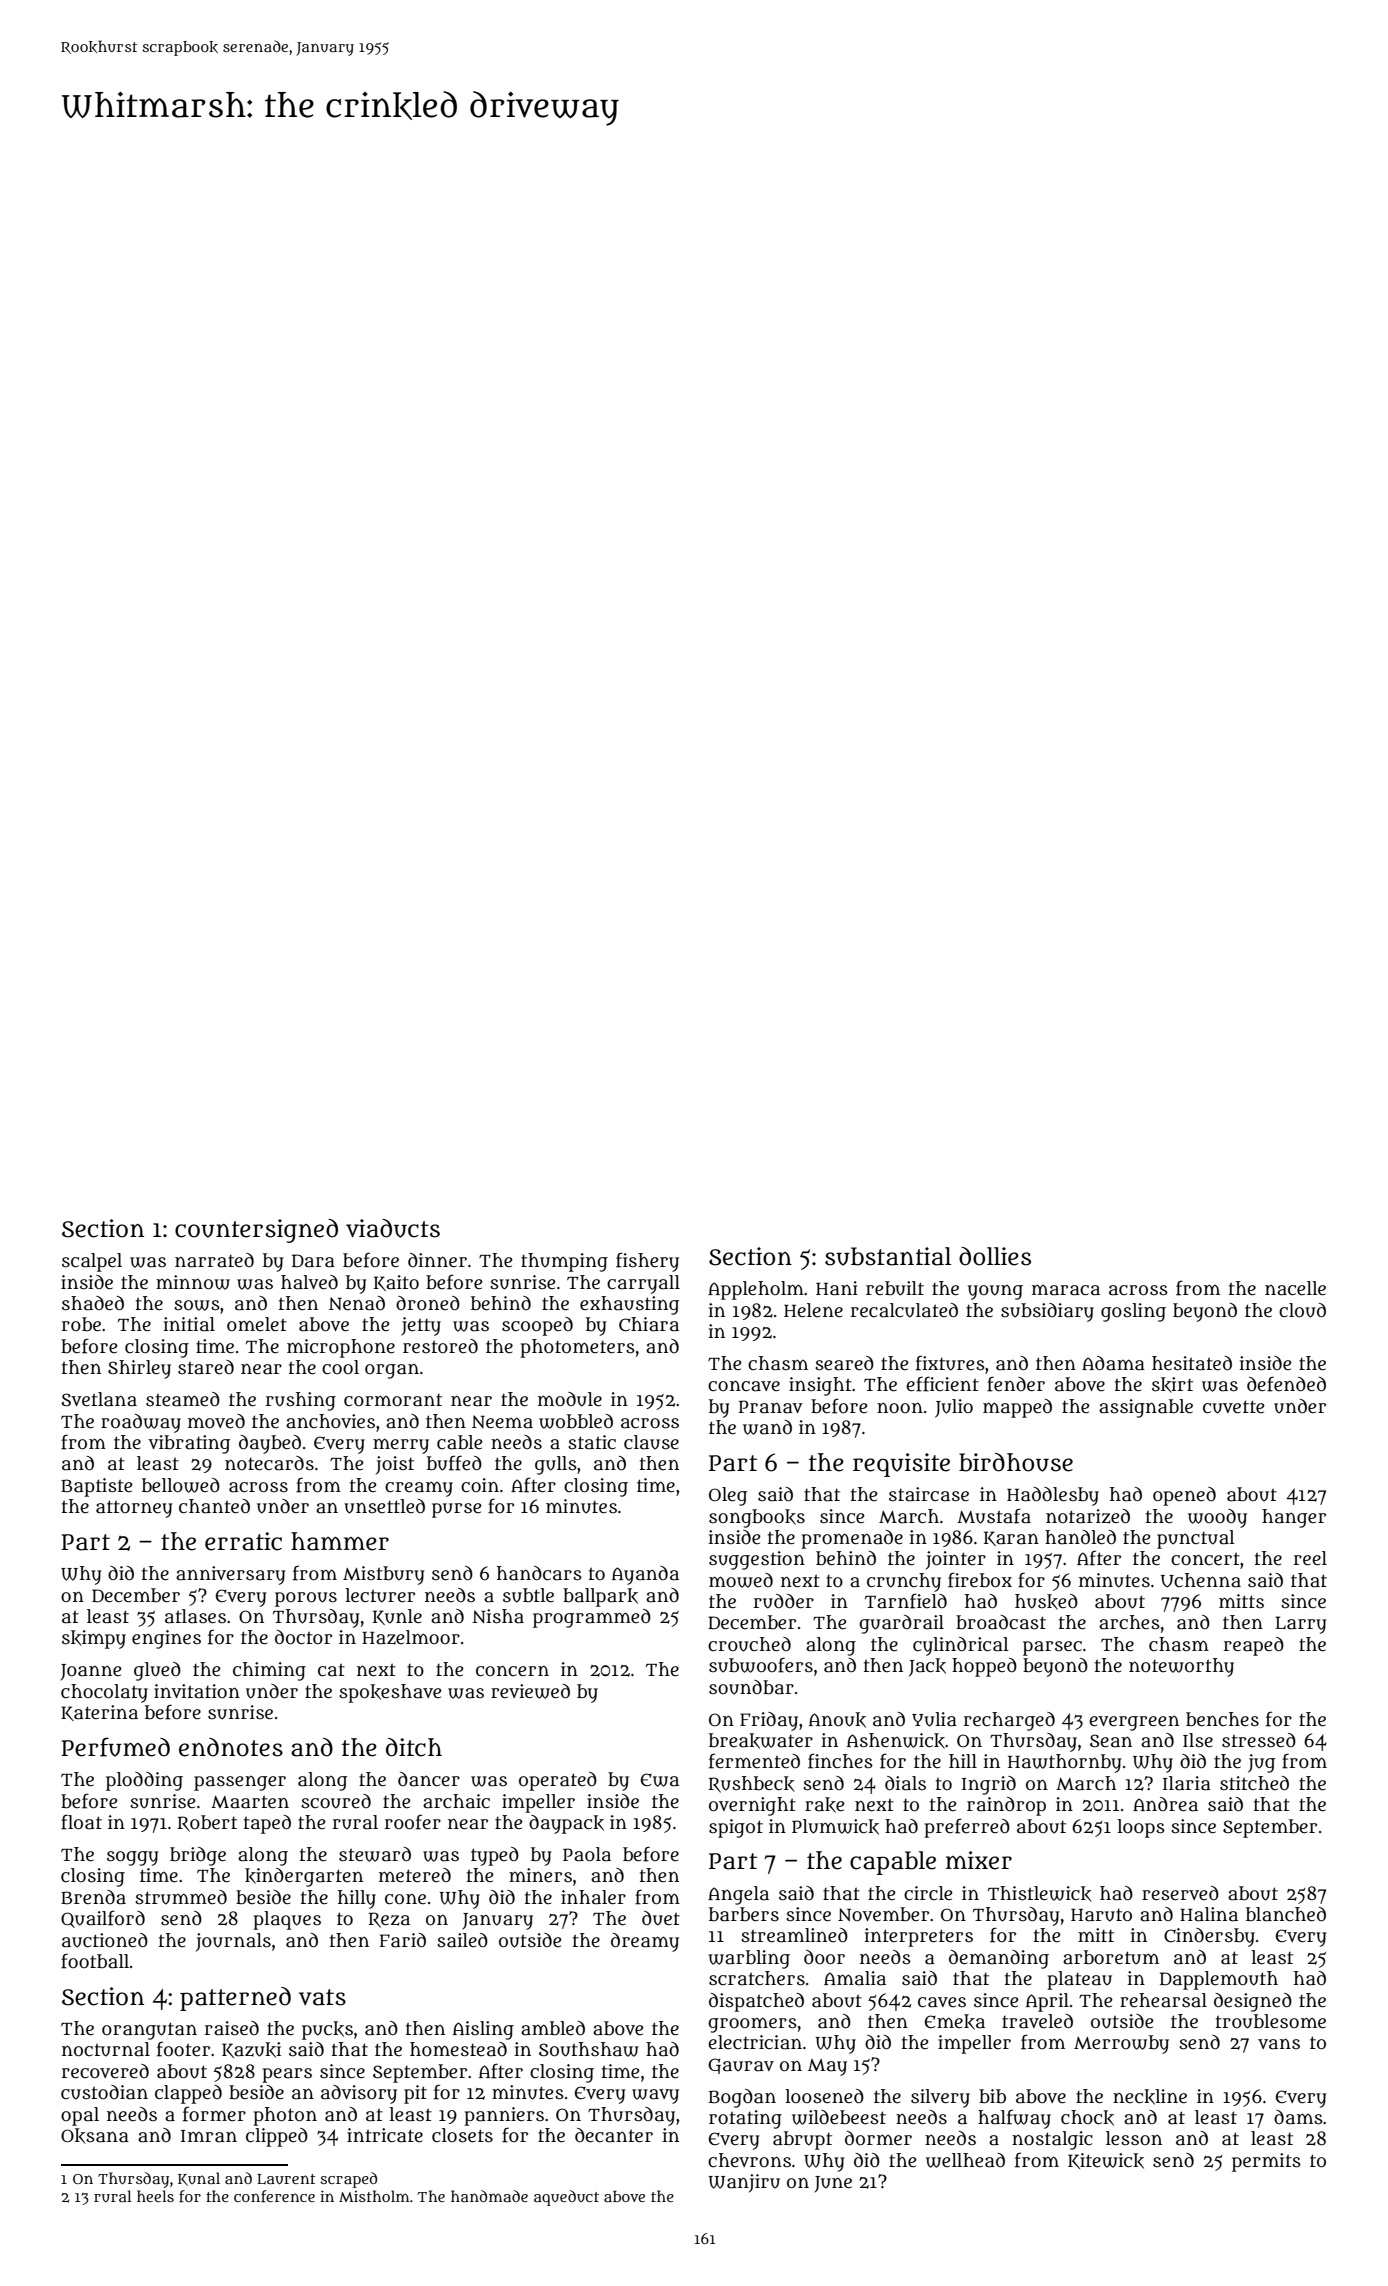 The width and height of the page is (1388, 2286). Describe the element at coordinates (1259, 1740) in the page. I see `stressed` at that location.
